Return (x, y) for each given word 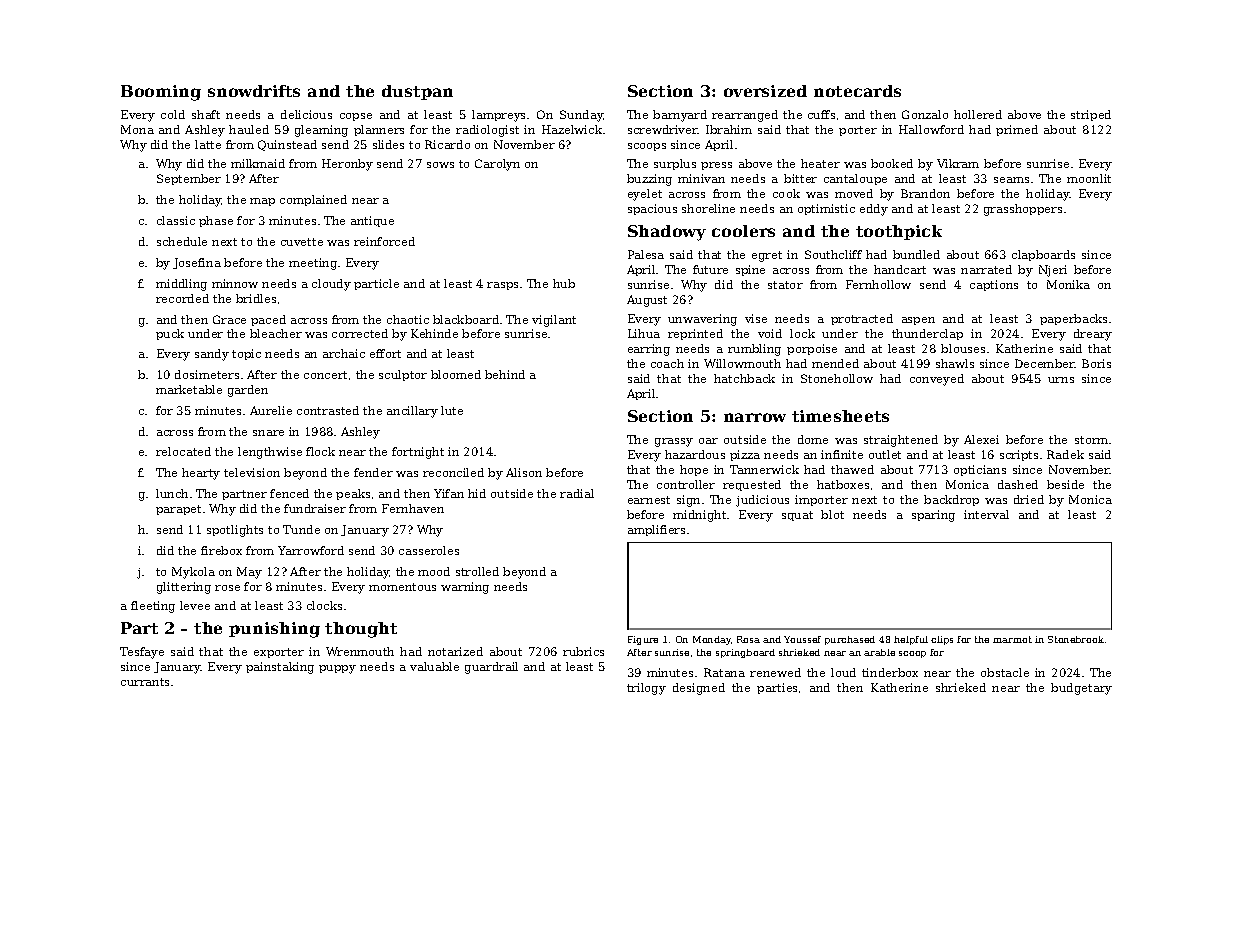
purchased (850, 640)
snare (268, 433)
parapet (178, 510)
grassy (674, 442)
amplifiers (656, 530)
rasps (502, 286)
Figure (643, 640)
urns (1061, 380)
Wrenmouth (360, 651)
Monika (1068, 284)
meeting (313, 264)
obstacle (1005, 672)
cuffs (821, 114)
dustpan (417, 92)
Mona (137, 129)
